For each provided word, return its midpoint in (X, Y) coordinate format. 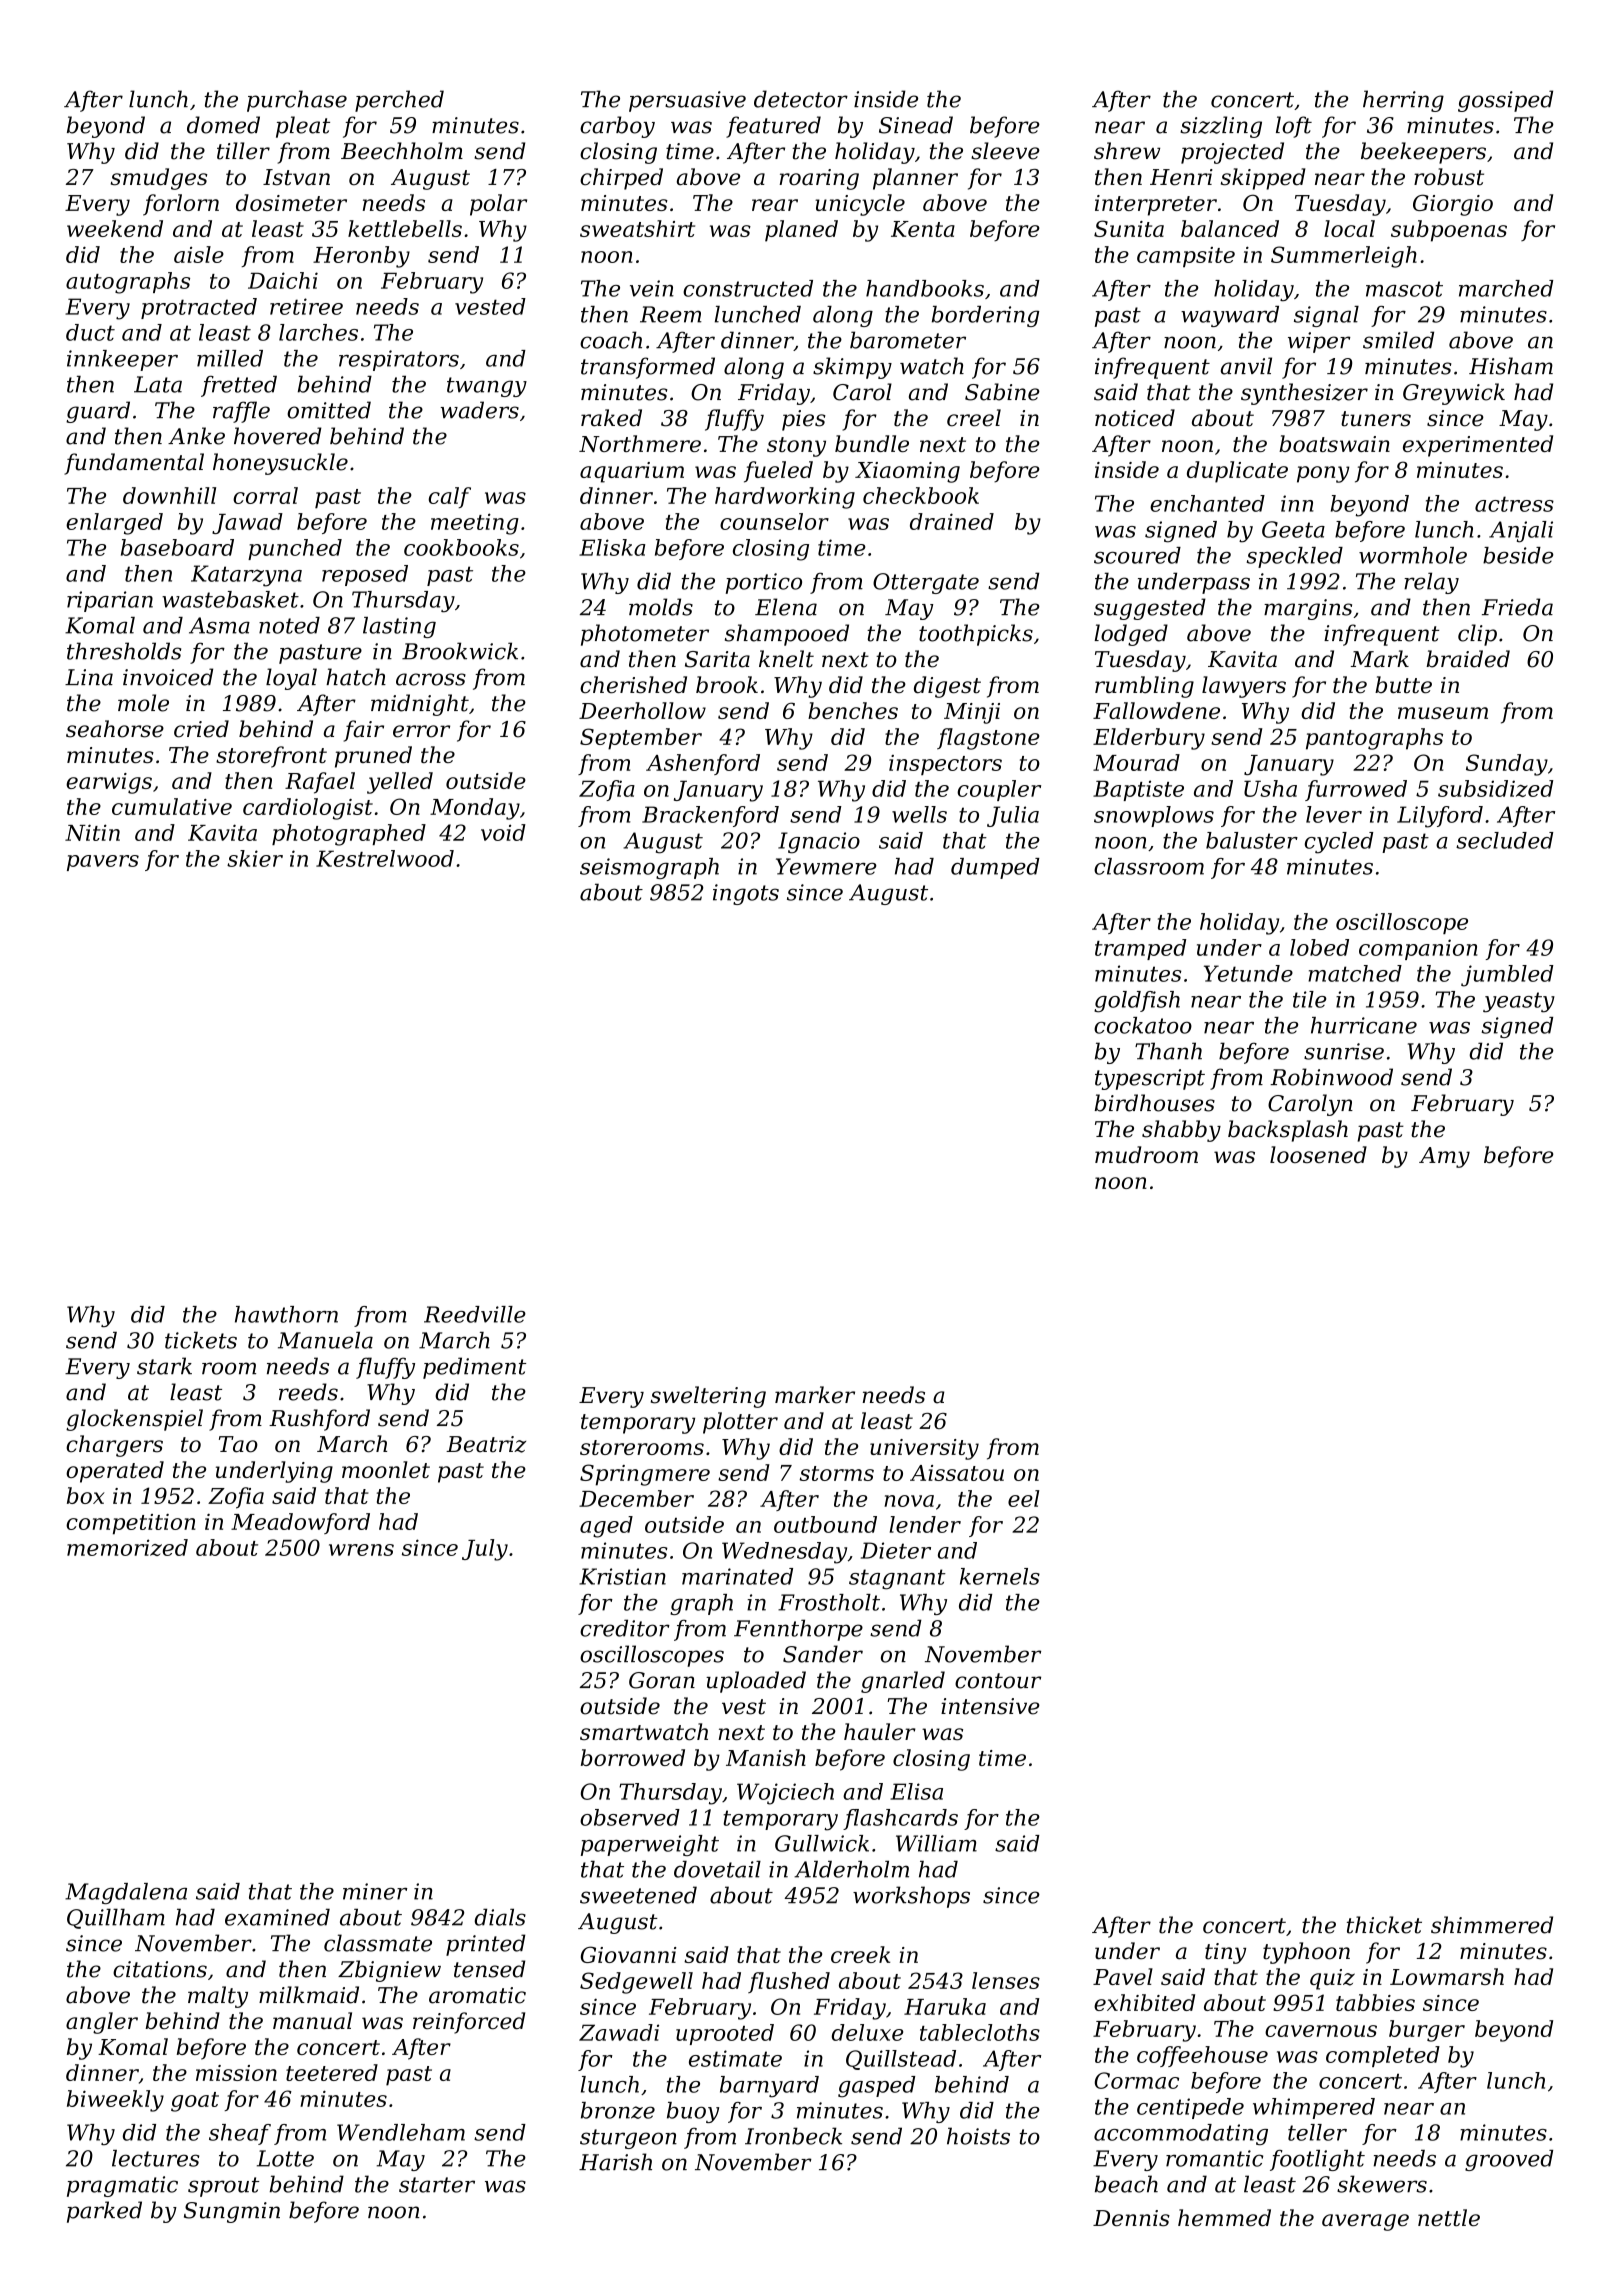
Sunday (1507, 765)
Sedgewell (636, 1983)
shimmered (1492, 1925)
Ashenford (703, 764)
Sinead (916, 125)
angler (102, 2023)
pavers (103, 863)
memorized (127, 1547)
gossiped (1505, 101)
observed (630, 1817)
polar (498, 205)
